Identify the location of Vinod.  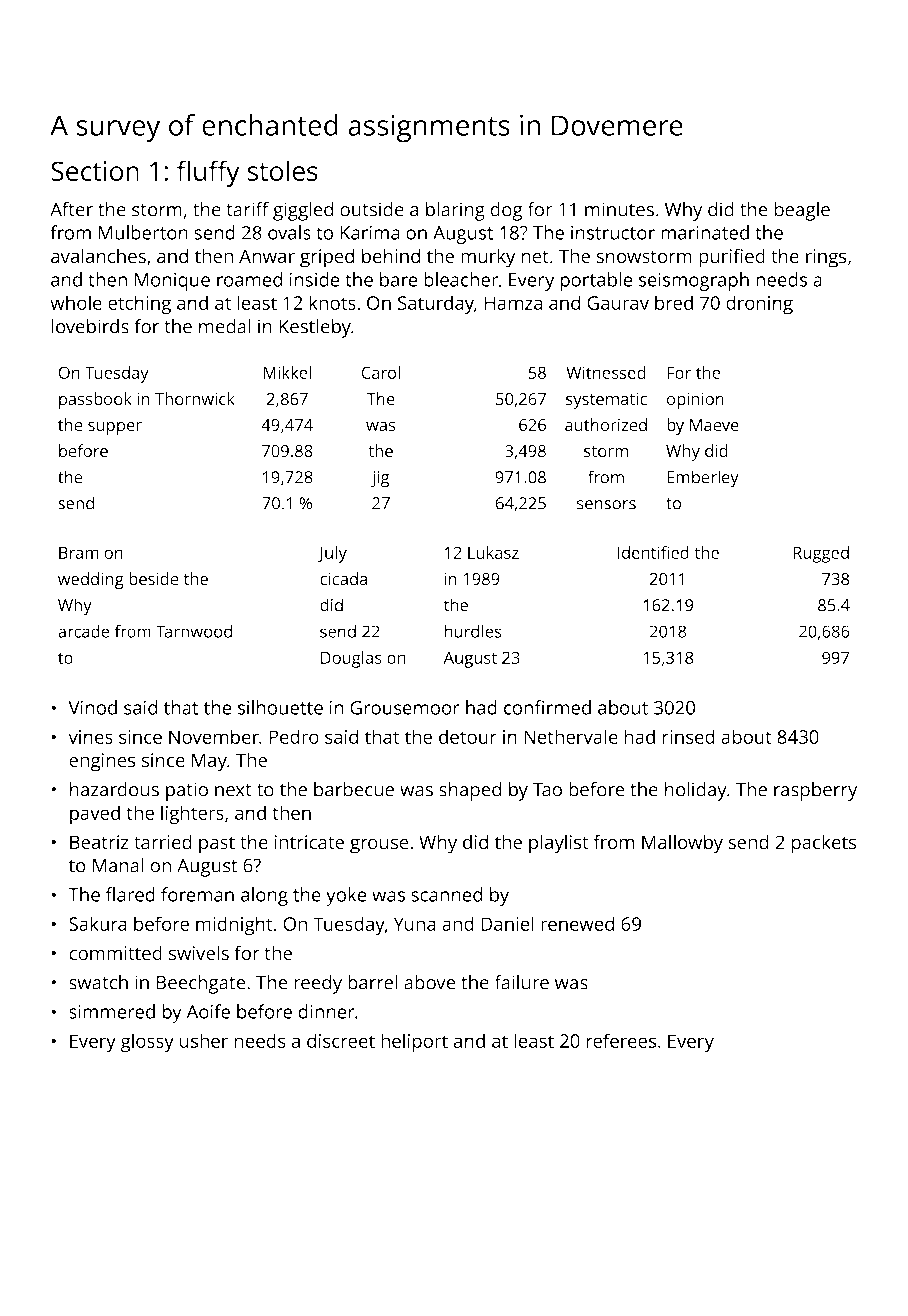
(92, 707).
